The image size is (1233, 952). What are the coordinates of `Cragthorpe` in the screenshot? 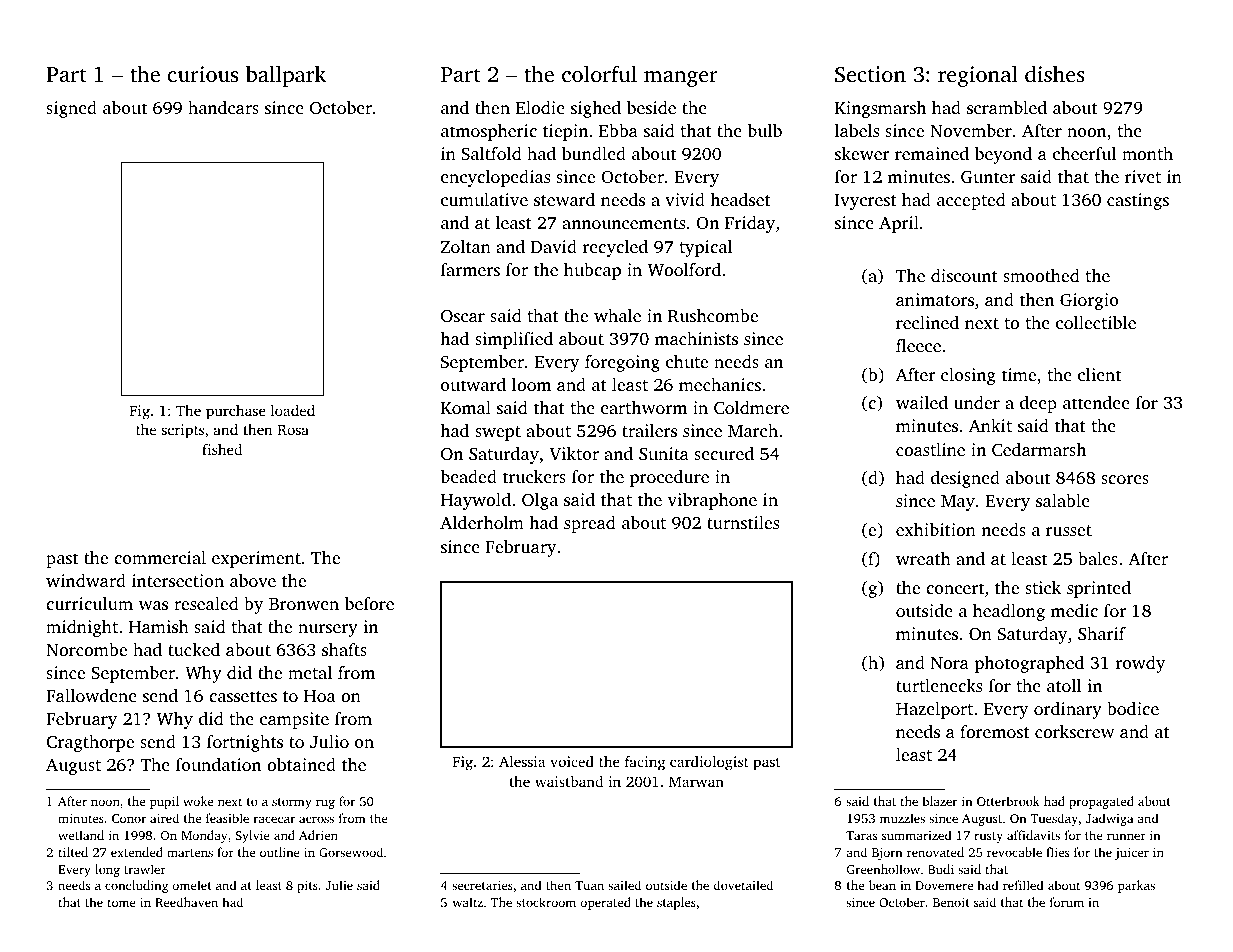 It's located at (90, 743).
